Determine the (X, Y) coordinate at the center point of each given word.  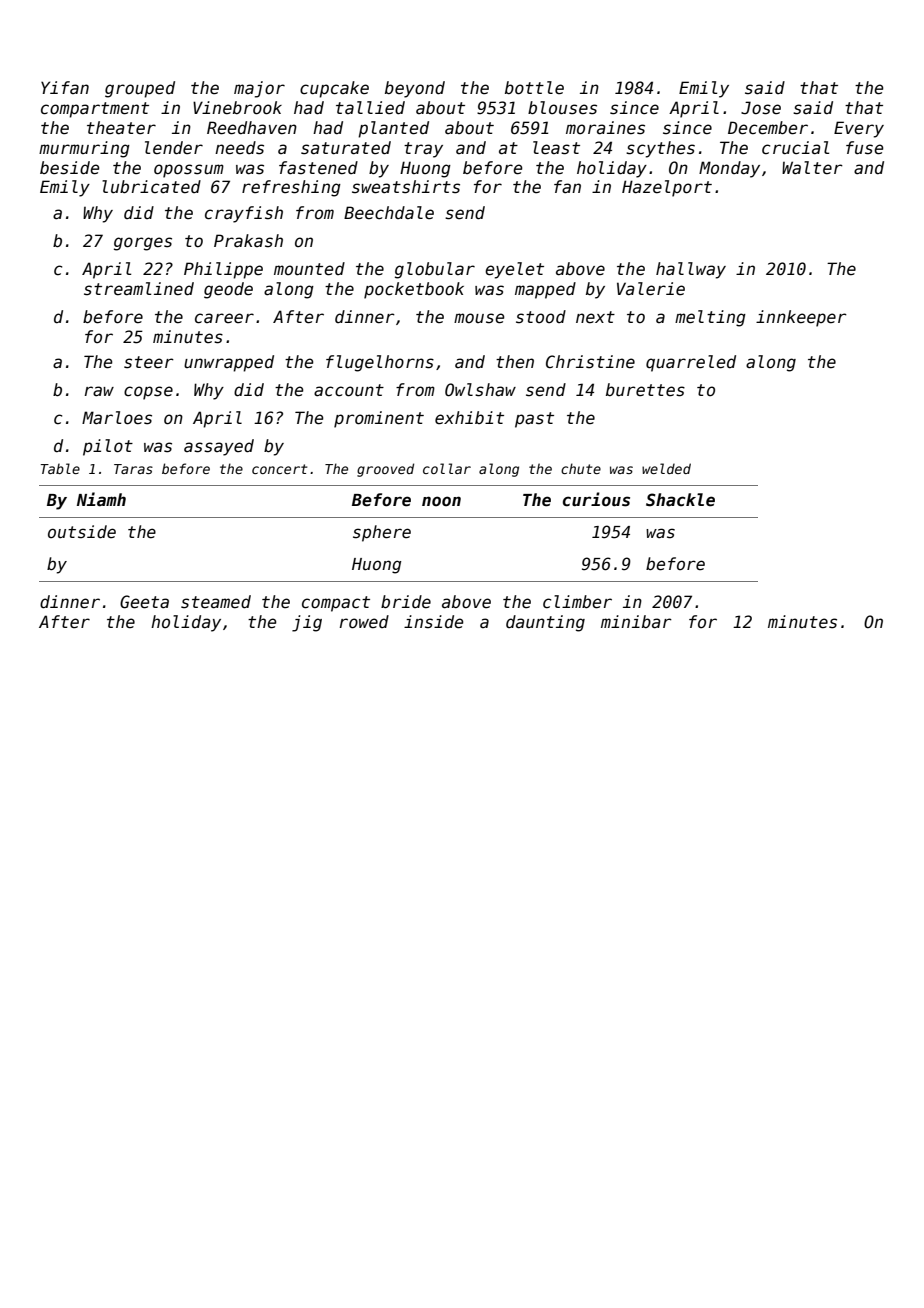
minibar (636, 622)
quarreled (691, 363)
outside (82, 532)
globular (435, 270)
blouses (562, 108)
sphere (382, 533)
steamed (216, 602)
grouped (140, 89)
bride (406, 602)
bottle (534, 88)
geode (228, 290)
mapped (545, 290)
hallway (691, 270)
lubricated (151, 187)
